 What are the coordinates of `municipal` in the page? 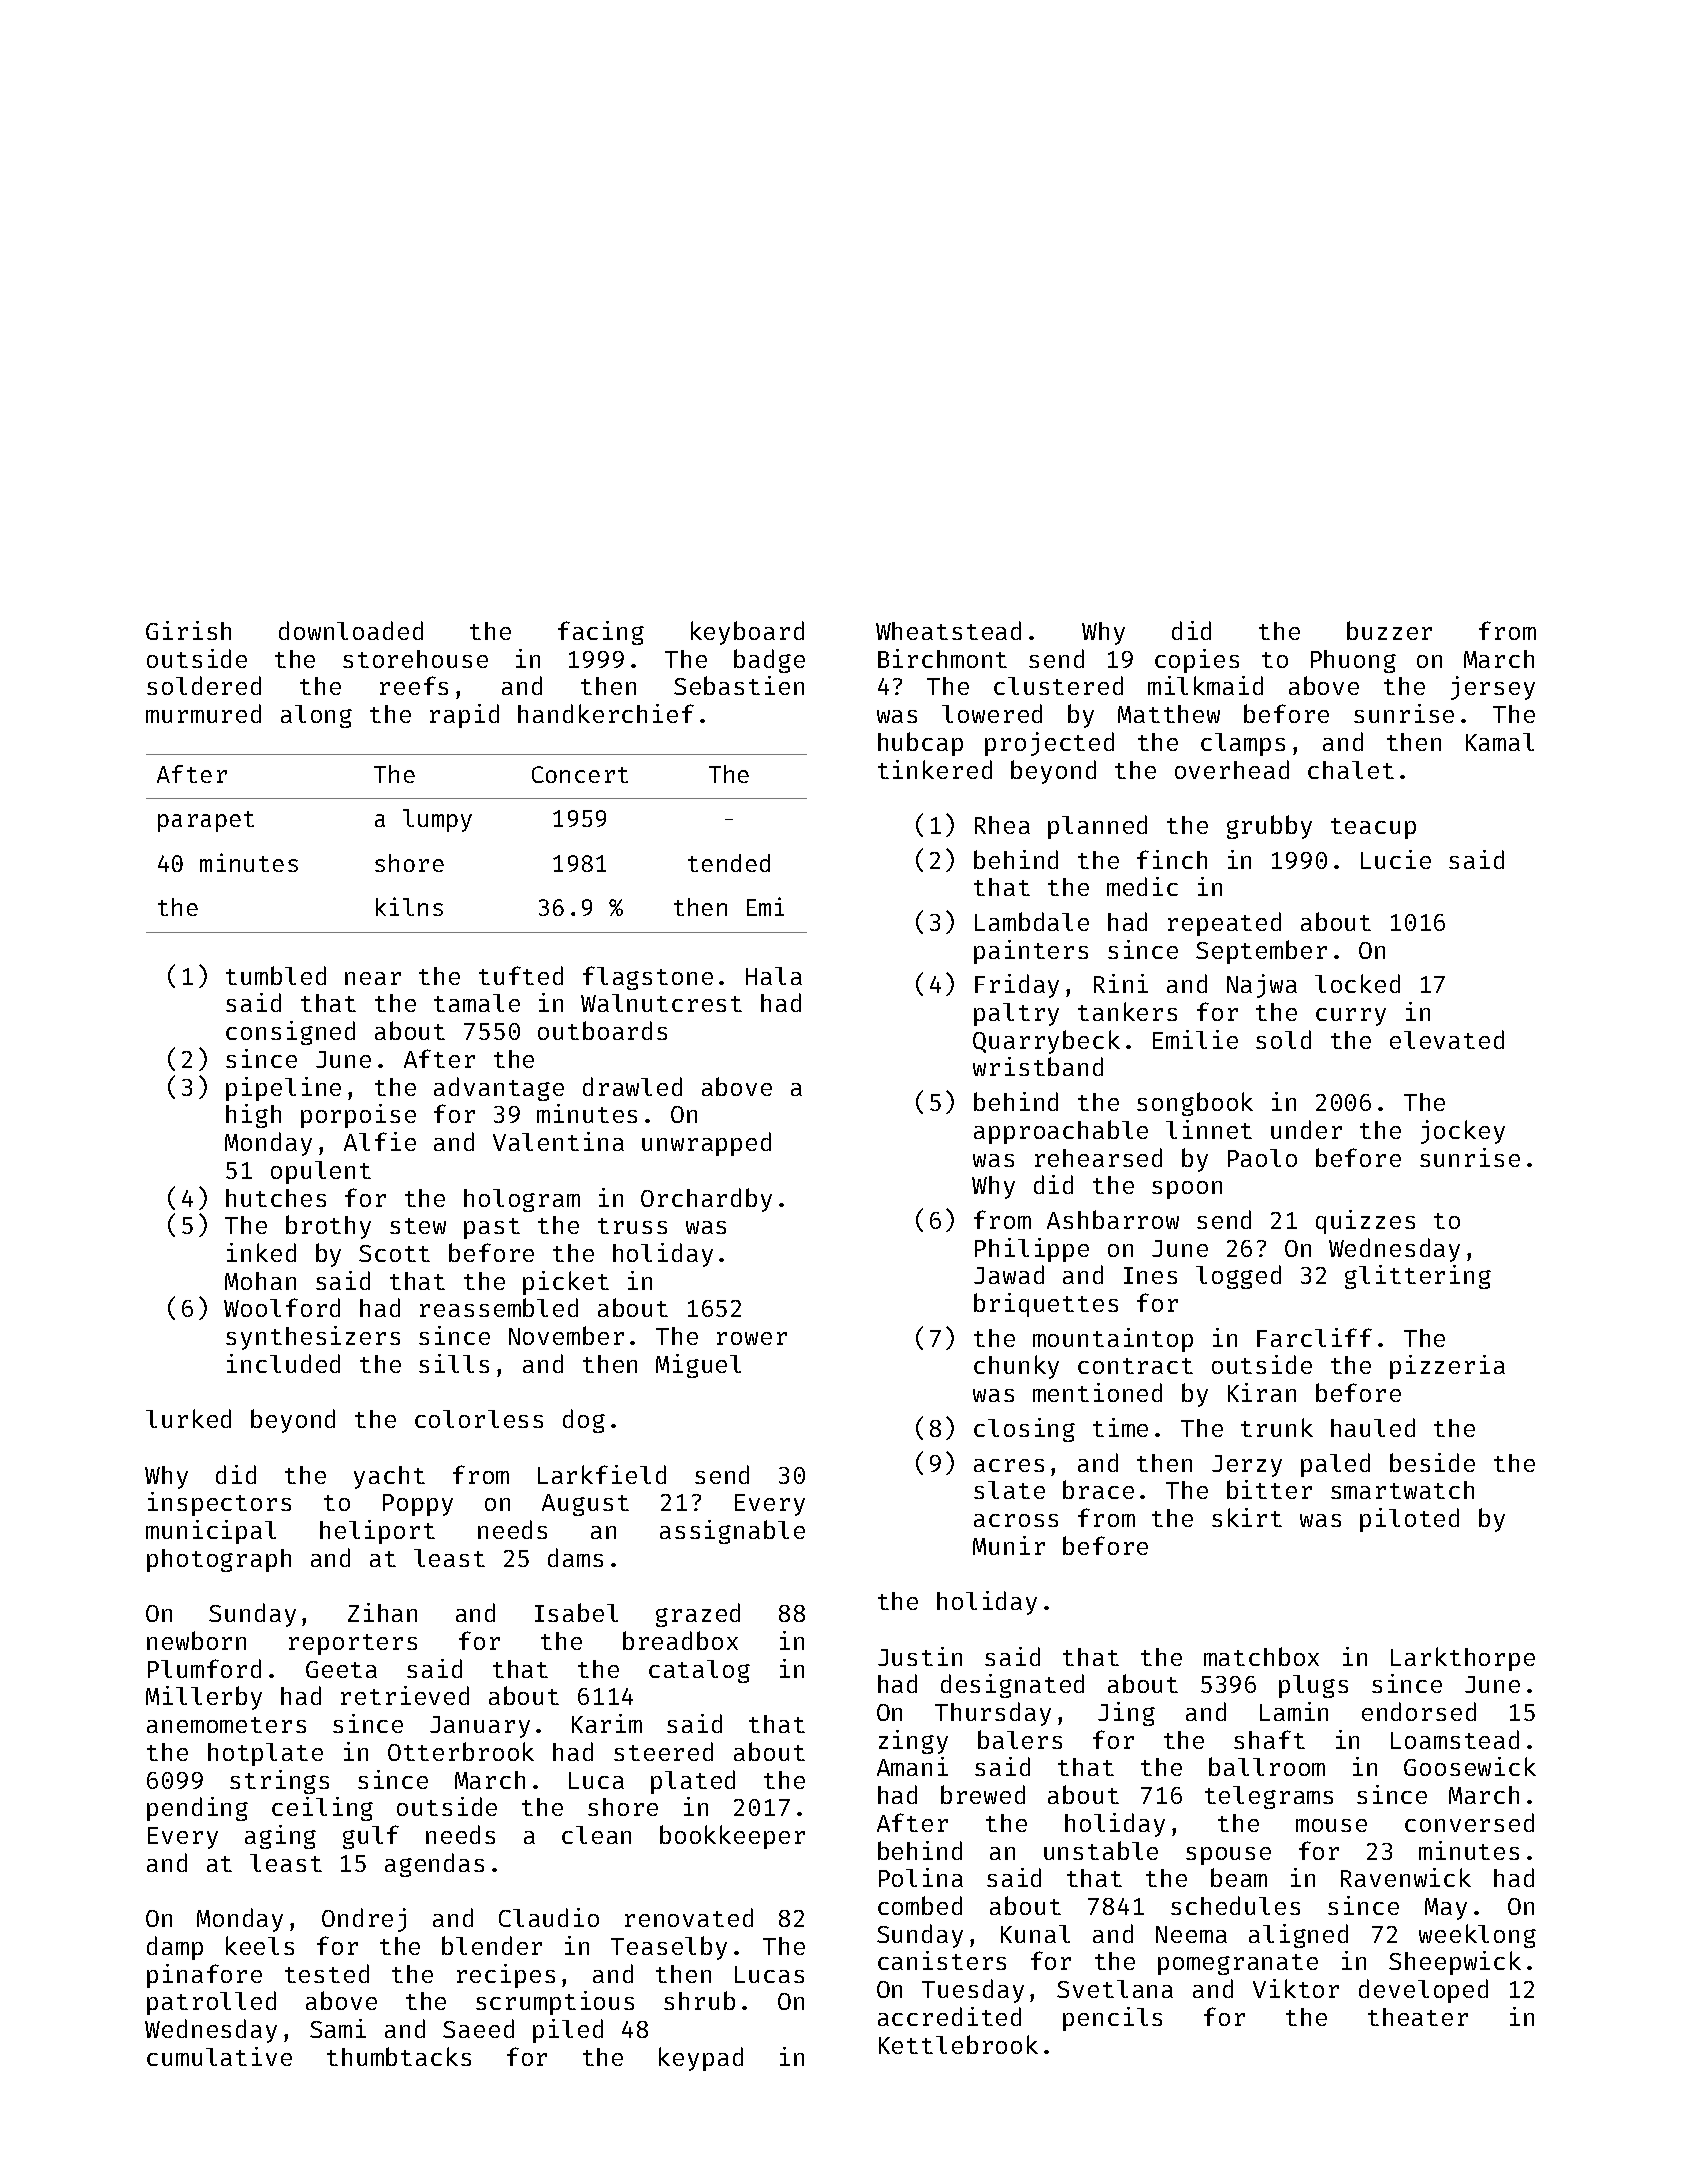 It's located at (211, 1532).
